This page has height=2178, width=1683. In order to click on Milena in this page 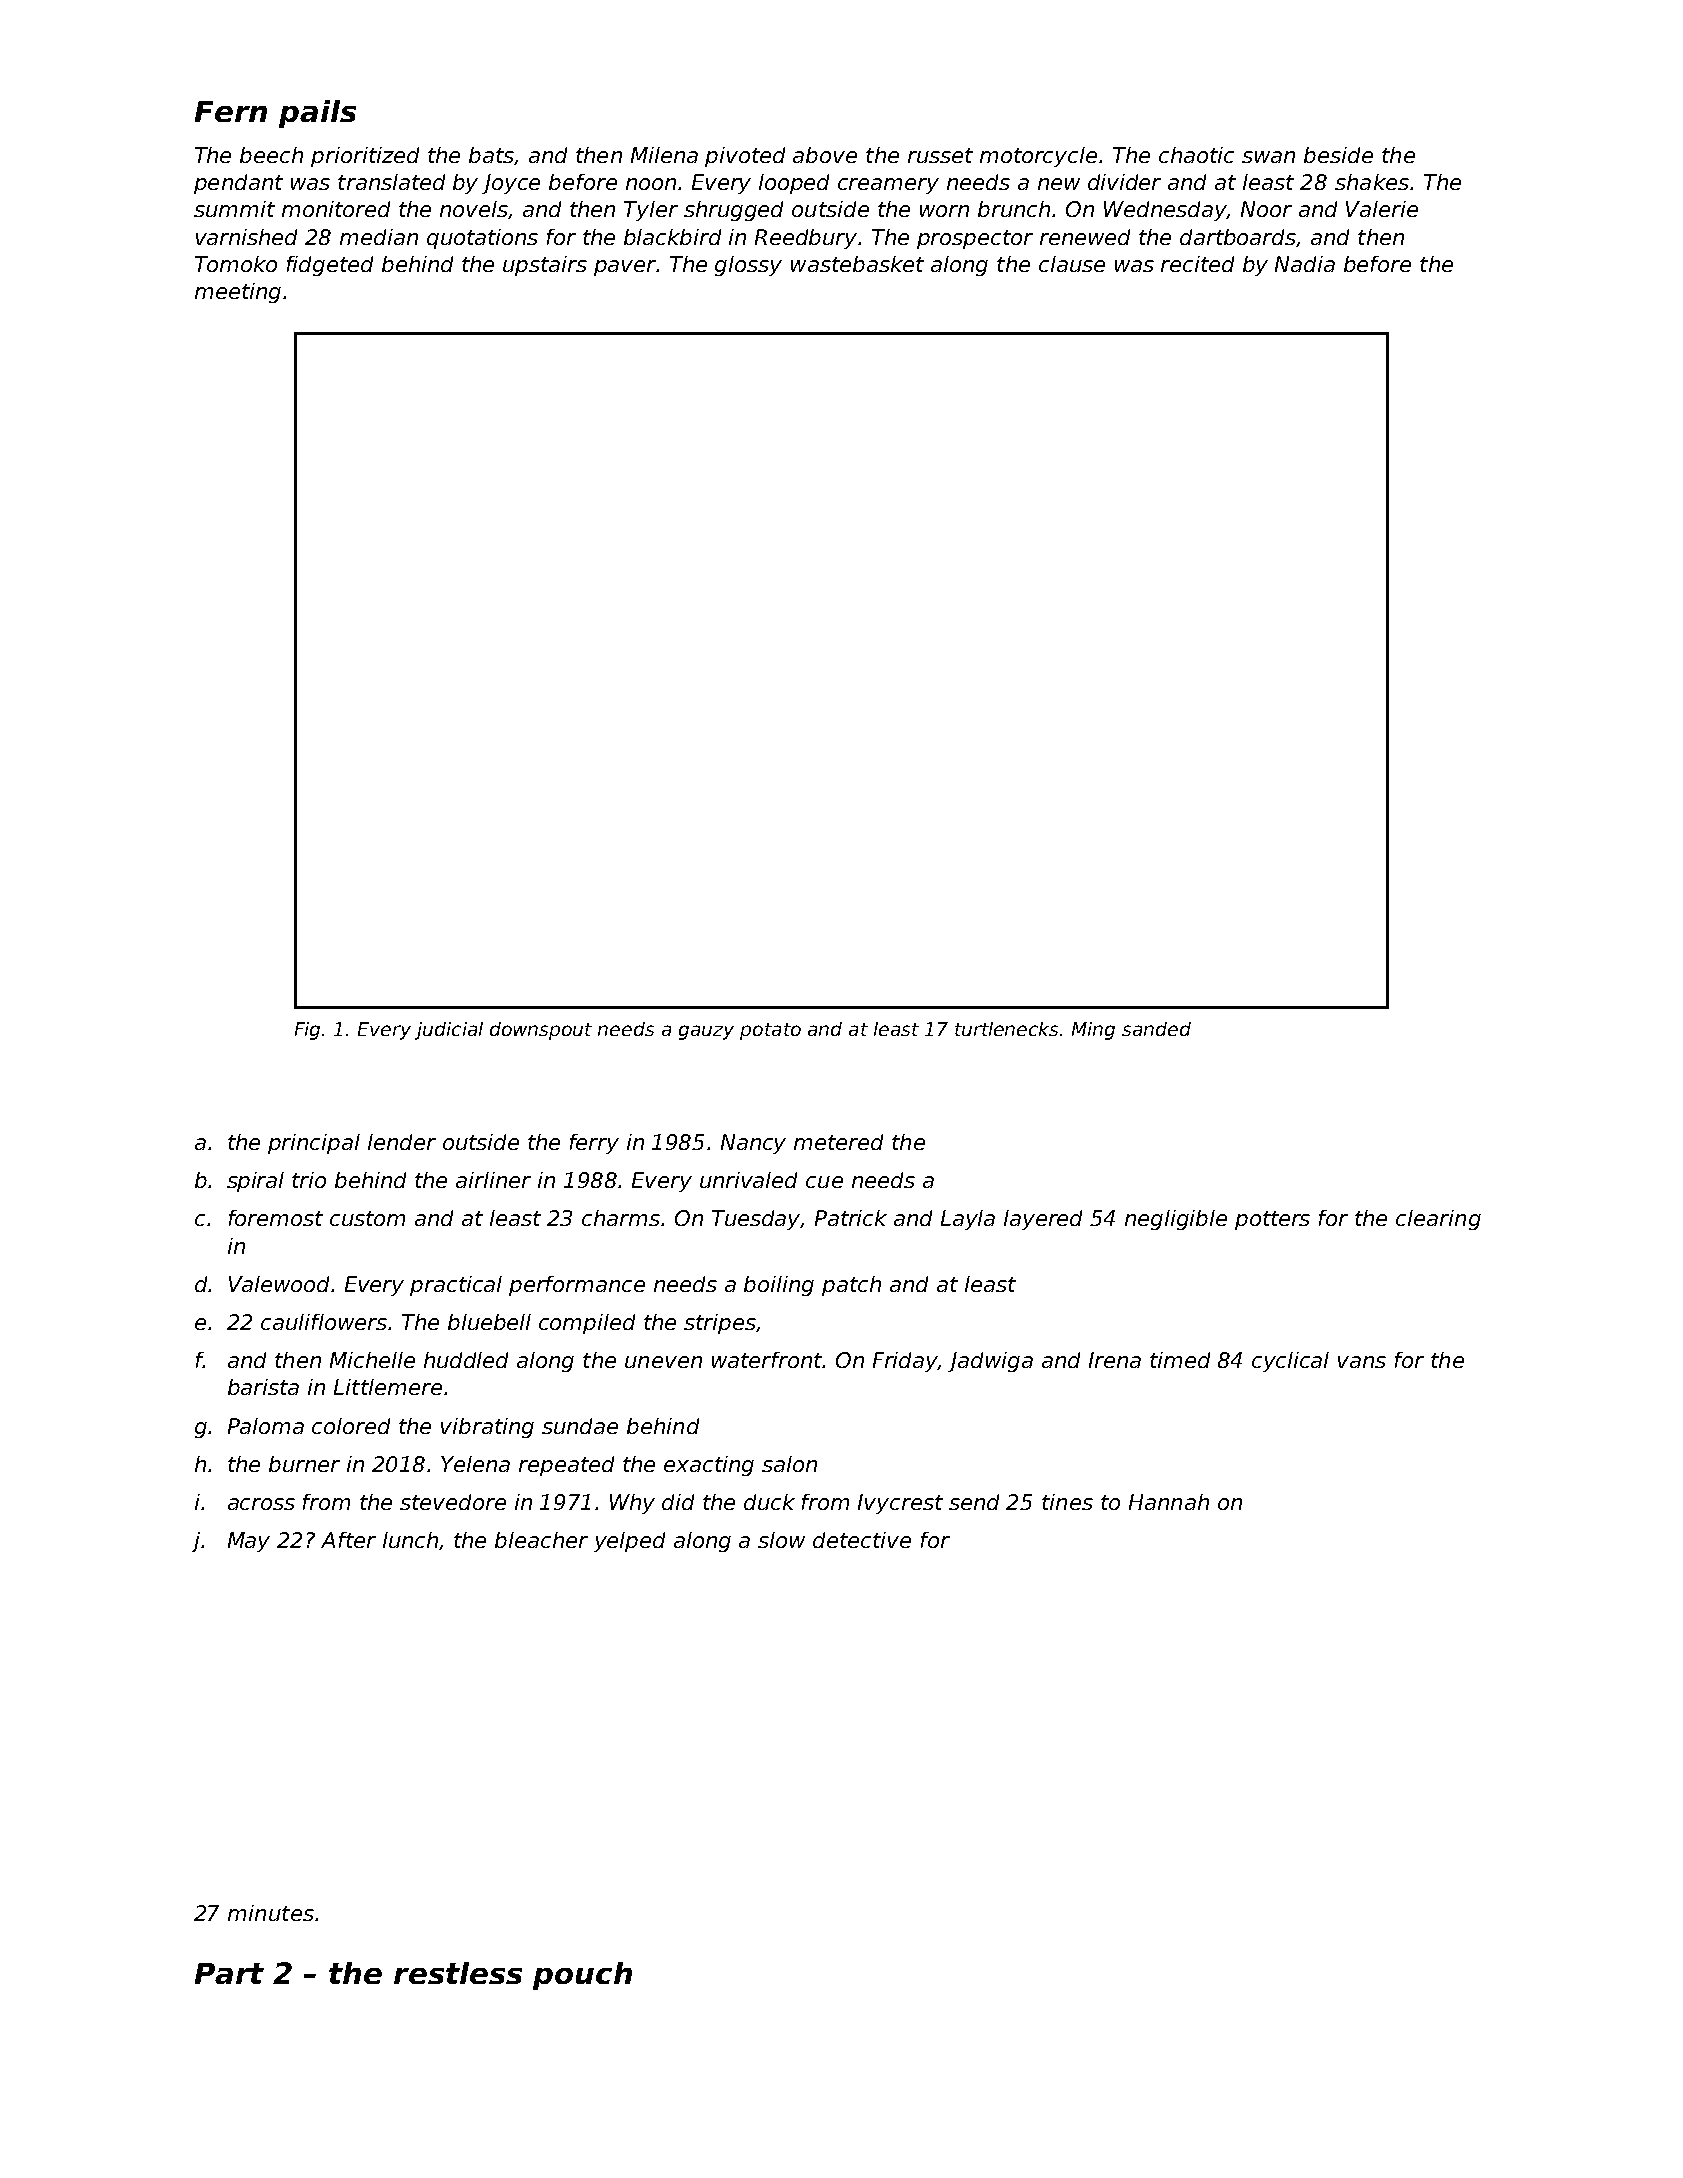, I will do `click(664, 155)`.
